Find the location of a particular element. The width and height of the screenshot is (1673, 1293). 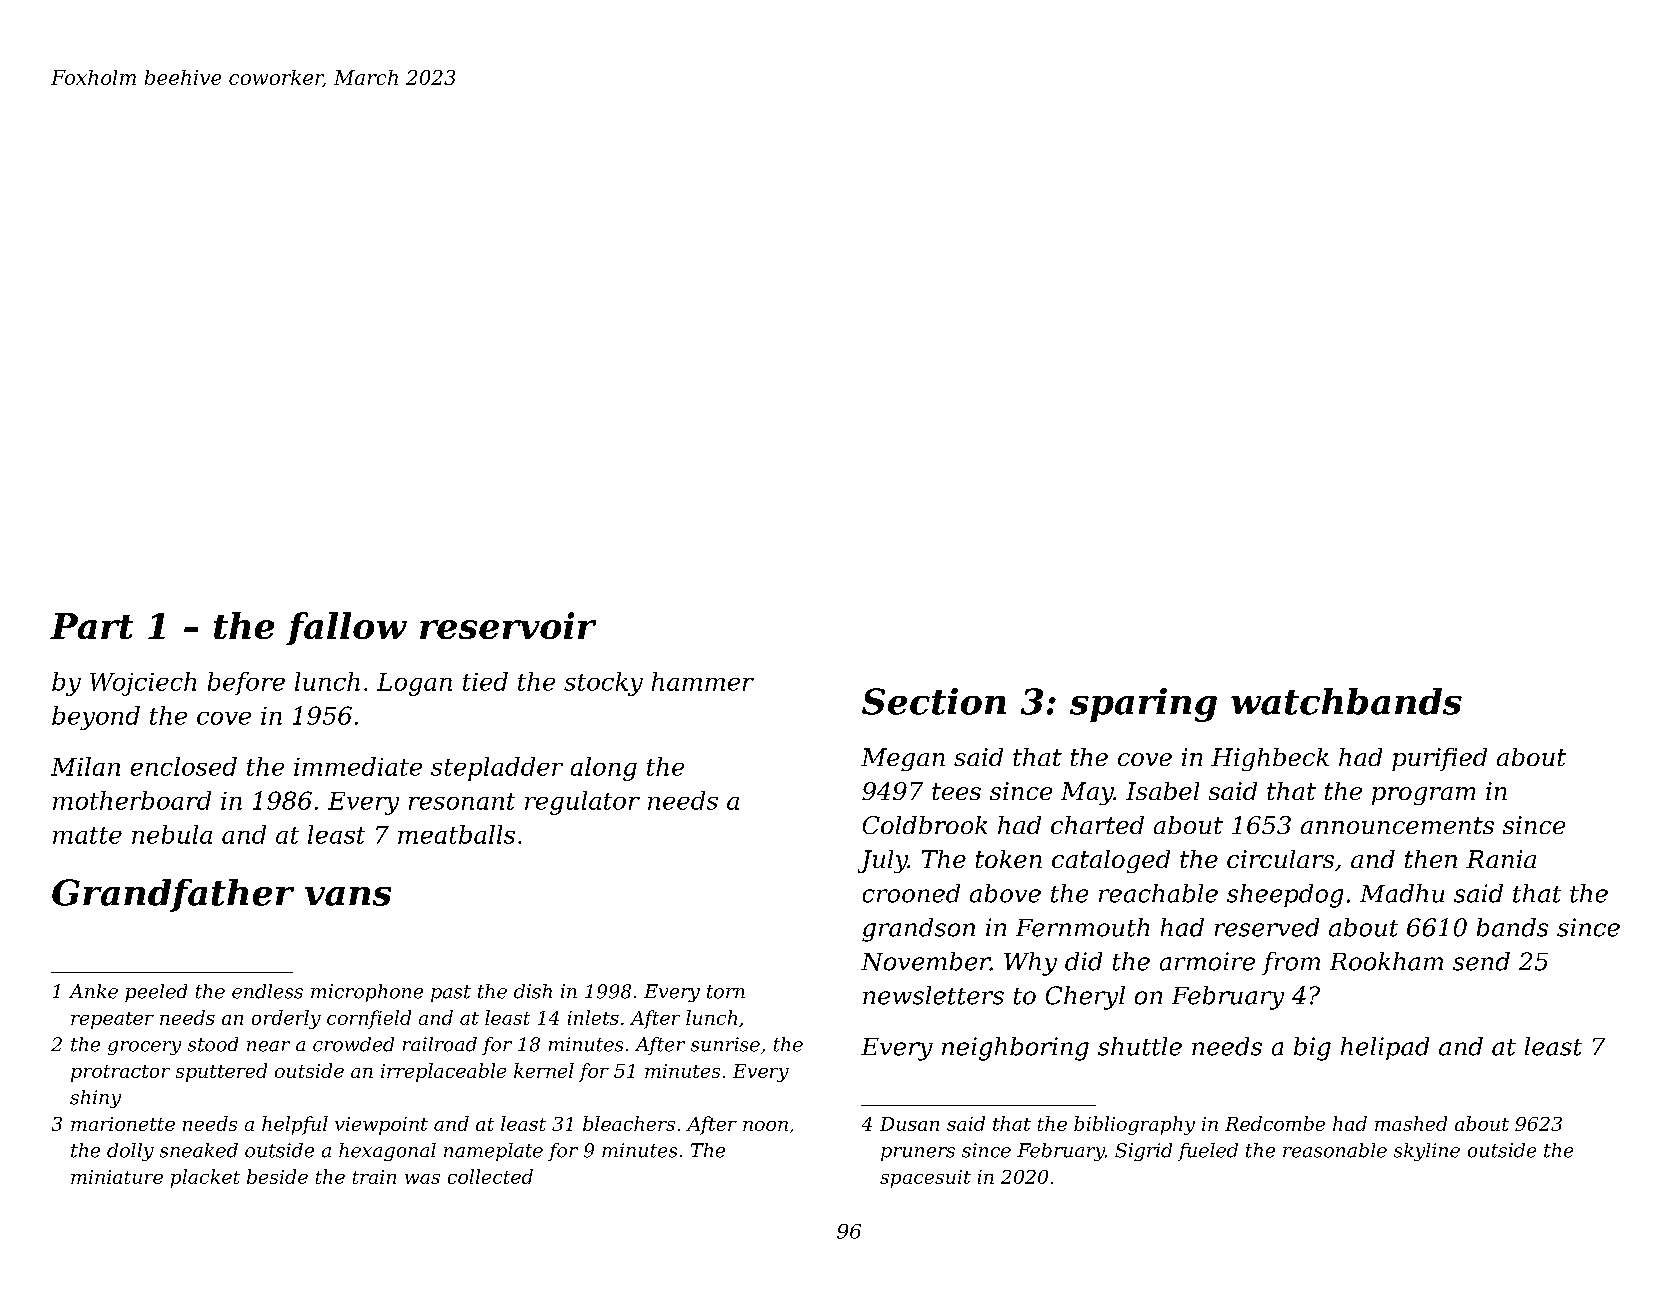

Milan is located at coordinates (85, 766).
